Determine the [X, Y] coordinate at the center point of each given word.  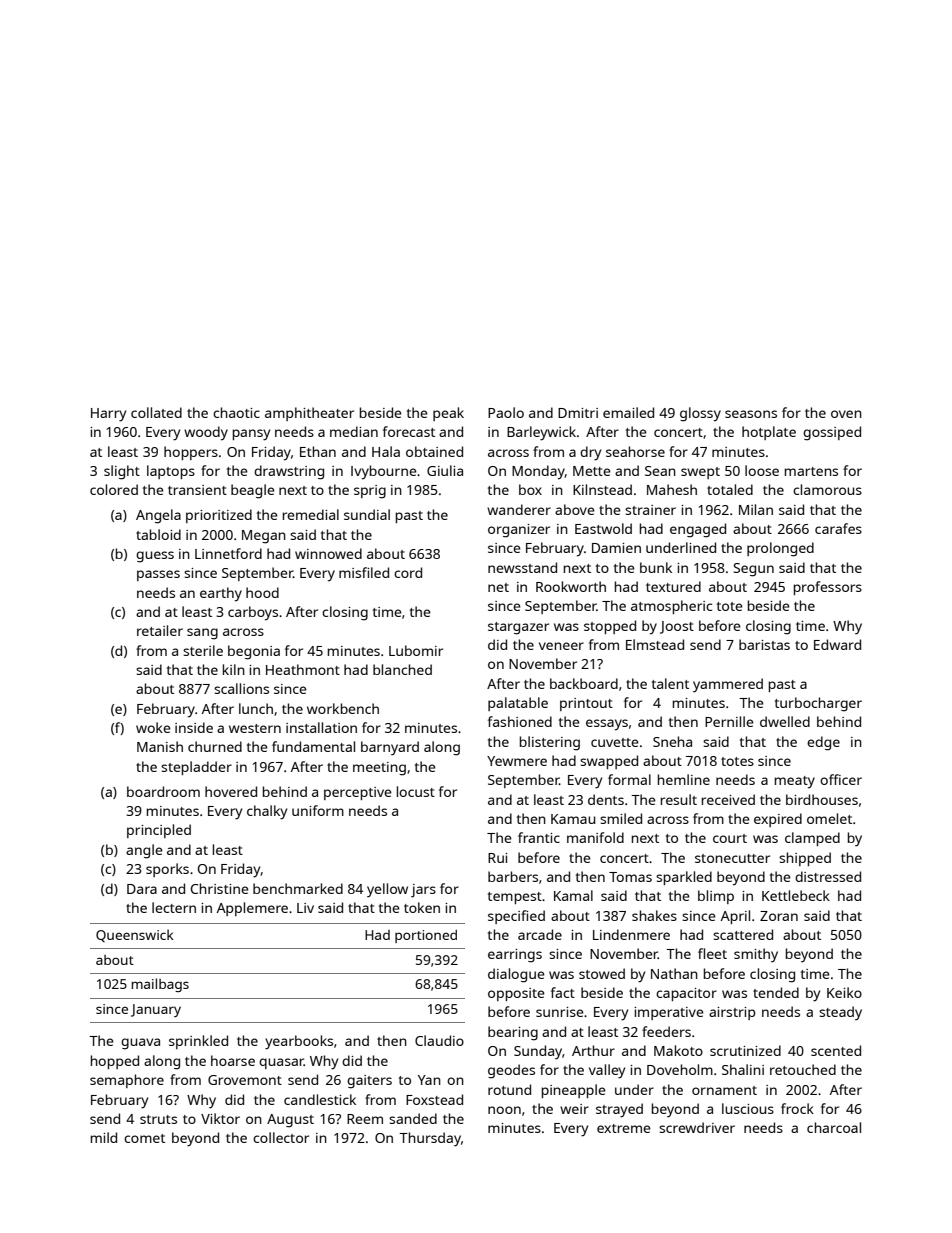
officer [841, 779]
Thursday [430, 1139]
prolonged [780, 549]
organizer [519, 531]
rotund [509, 1089]
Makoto [678, 1050]
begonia [254, 652]
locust [416, 791]
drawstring [289, 472]
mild [104, 1137]
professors [828, 588]
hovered [231, 791]
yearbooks [299, 1042]
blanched [402, 669]
